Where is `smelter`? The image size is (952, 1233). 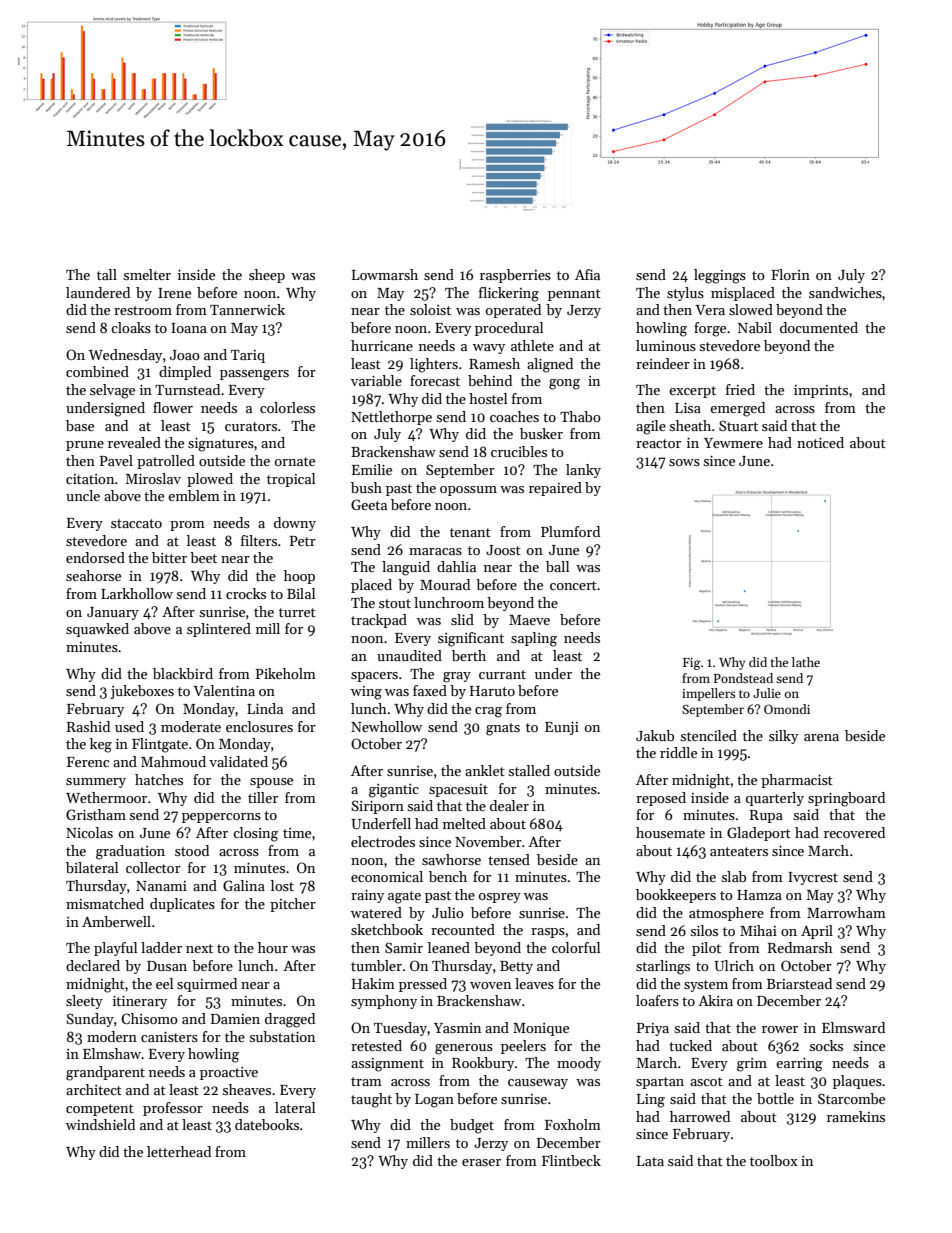 smelter is located at coordinates (147, 274).
